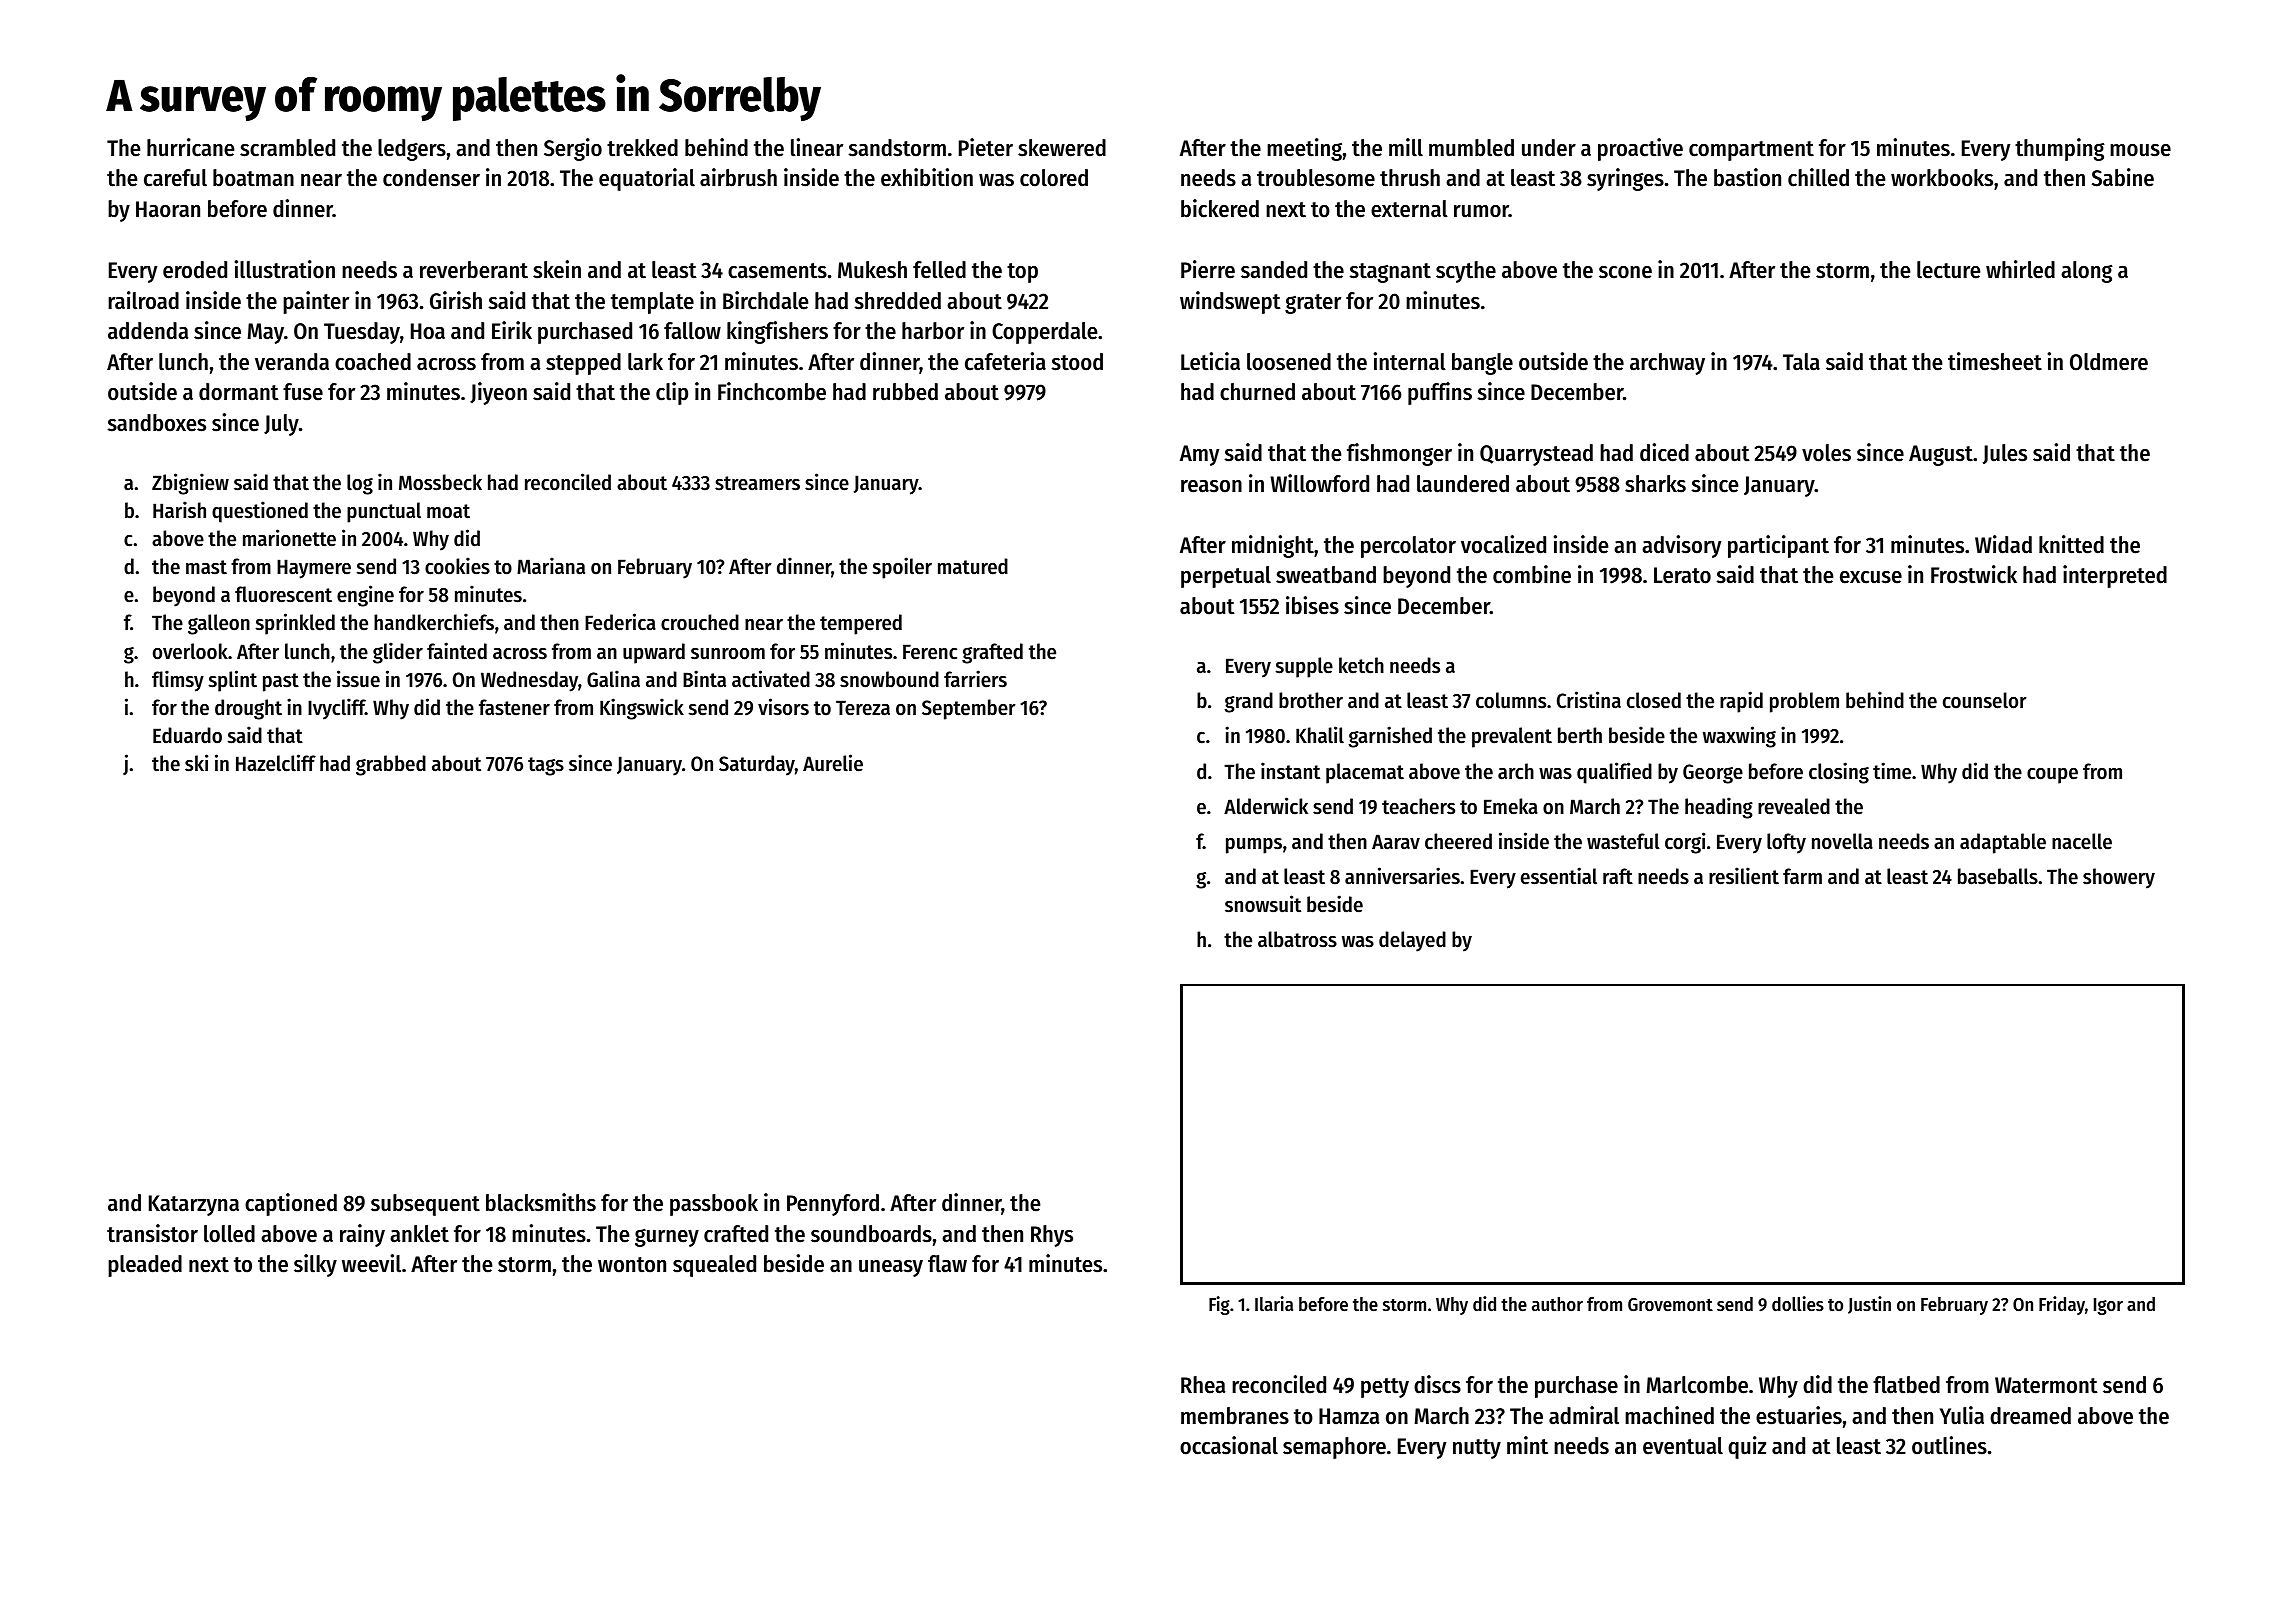 The height and width of the image is (1620, 2292). Describe the element at coordinates (546, 766) in the image. I see `tags` at that location.
